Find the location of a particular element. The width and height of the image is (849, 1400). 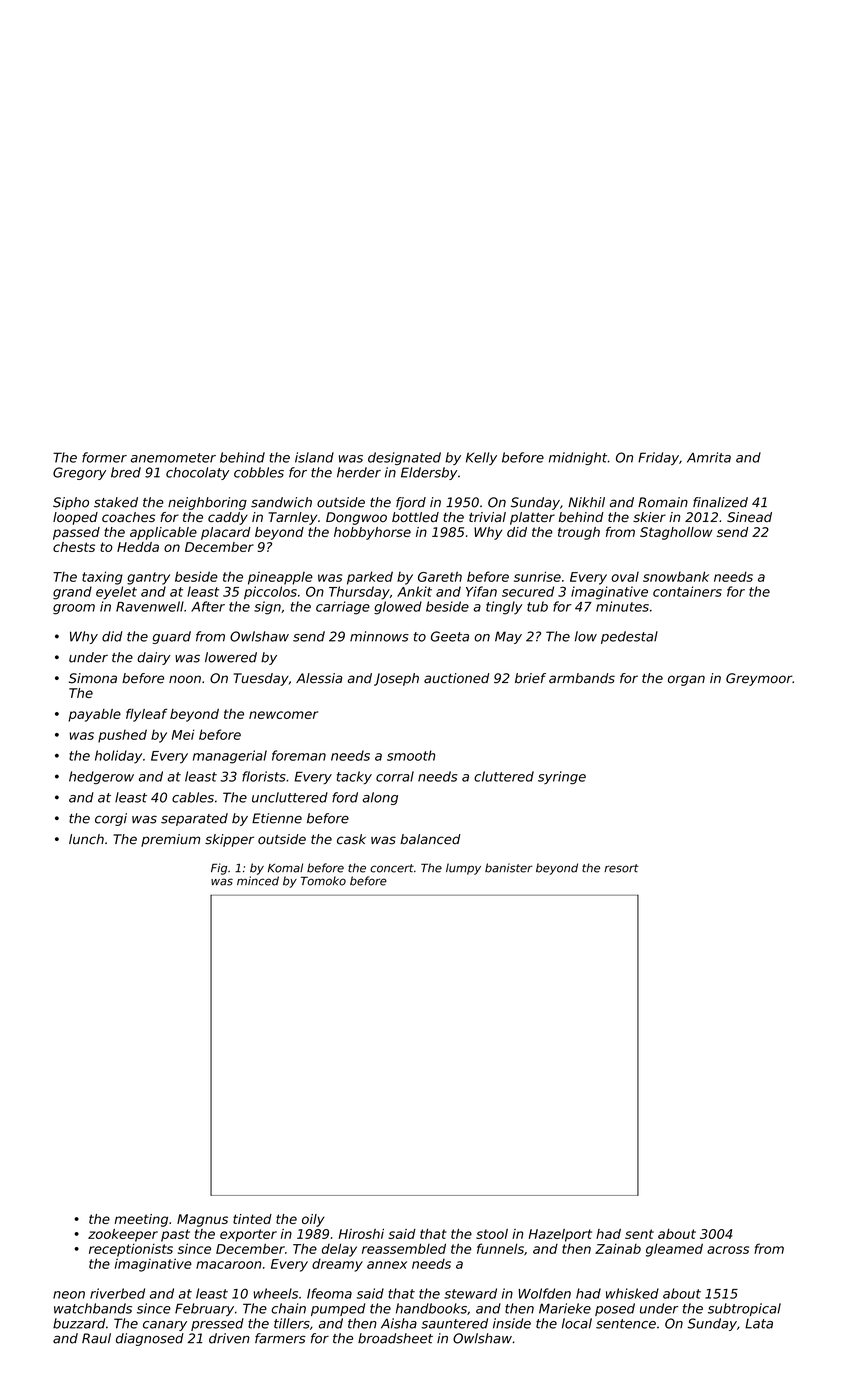

Kelly is located at coordinates (481, 458).
